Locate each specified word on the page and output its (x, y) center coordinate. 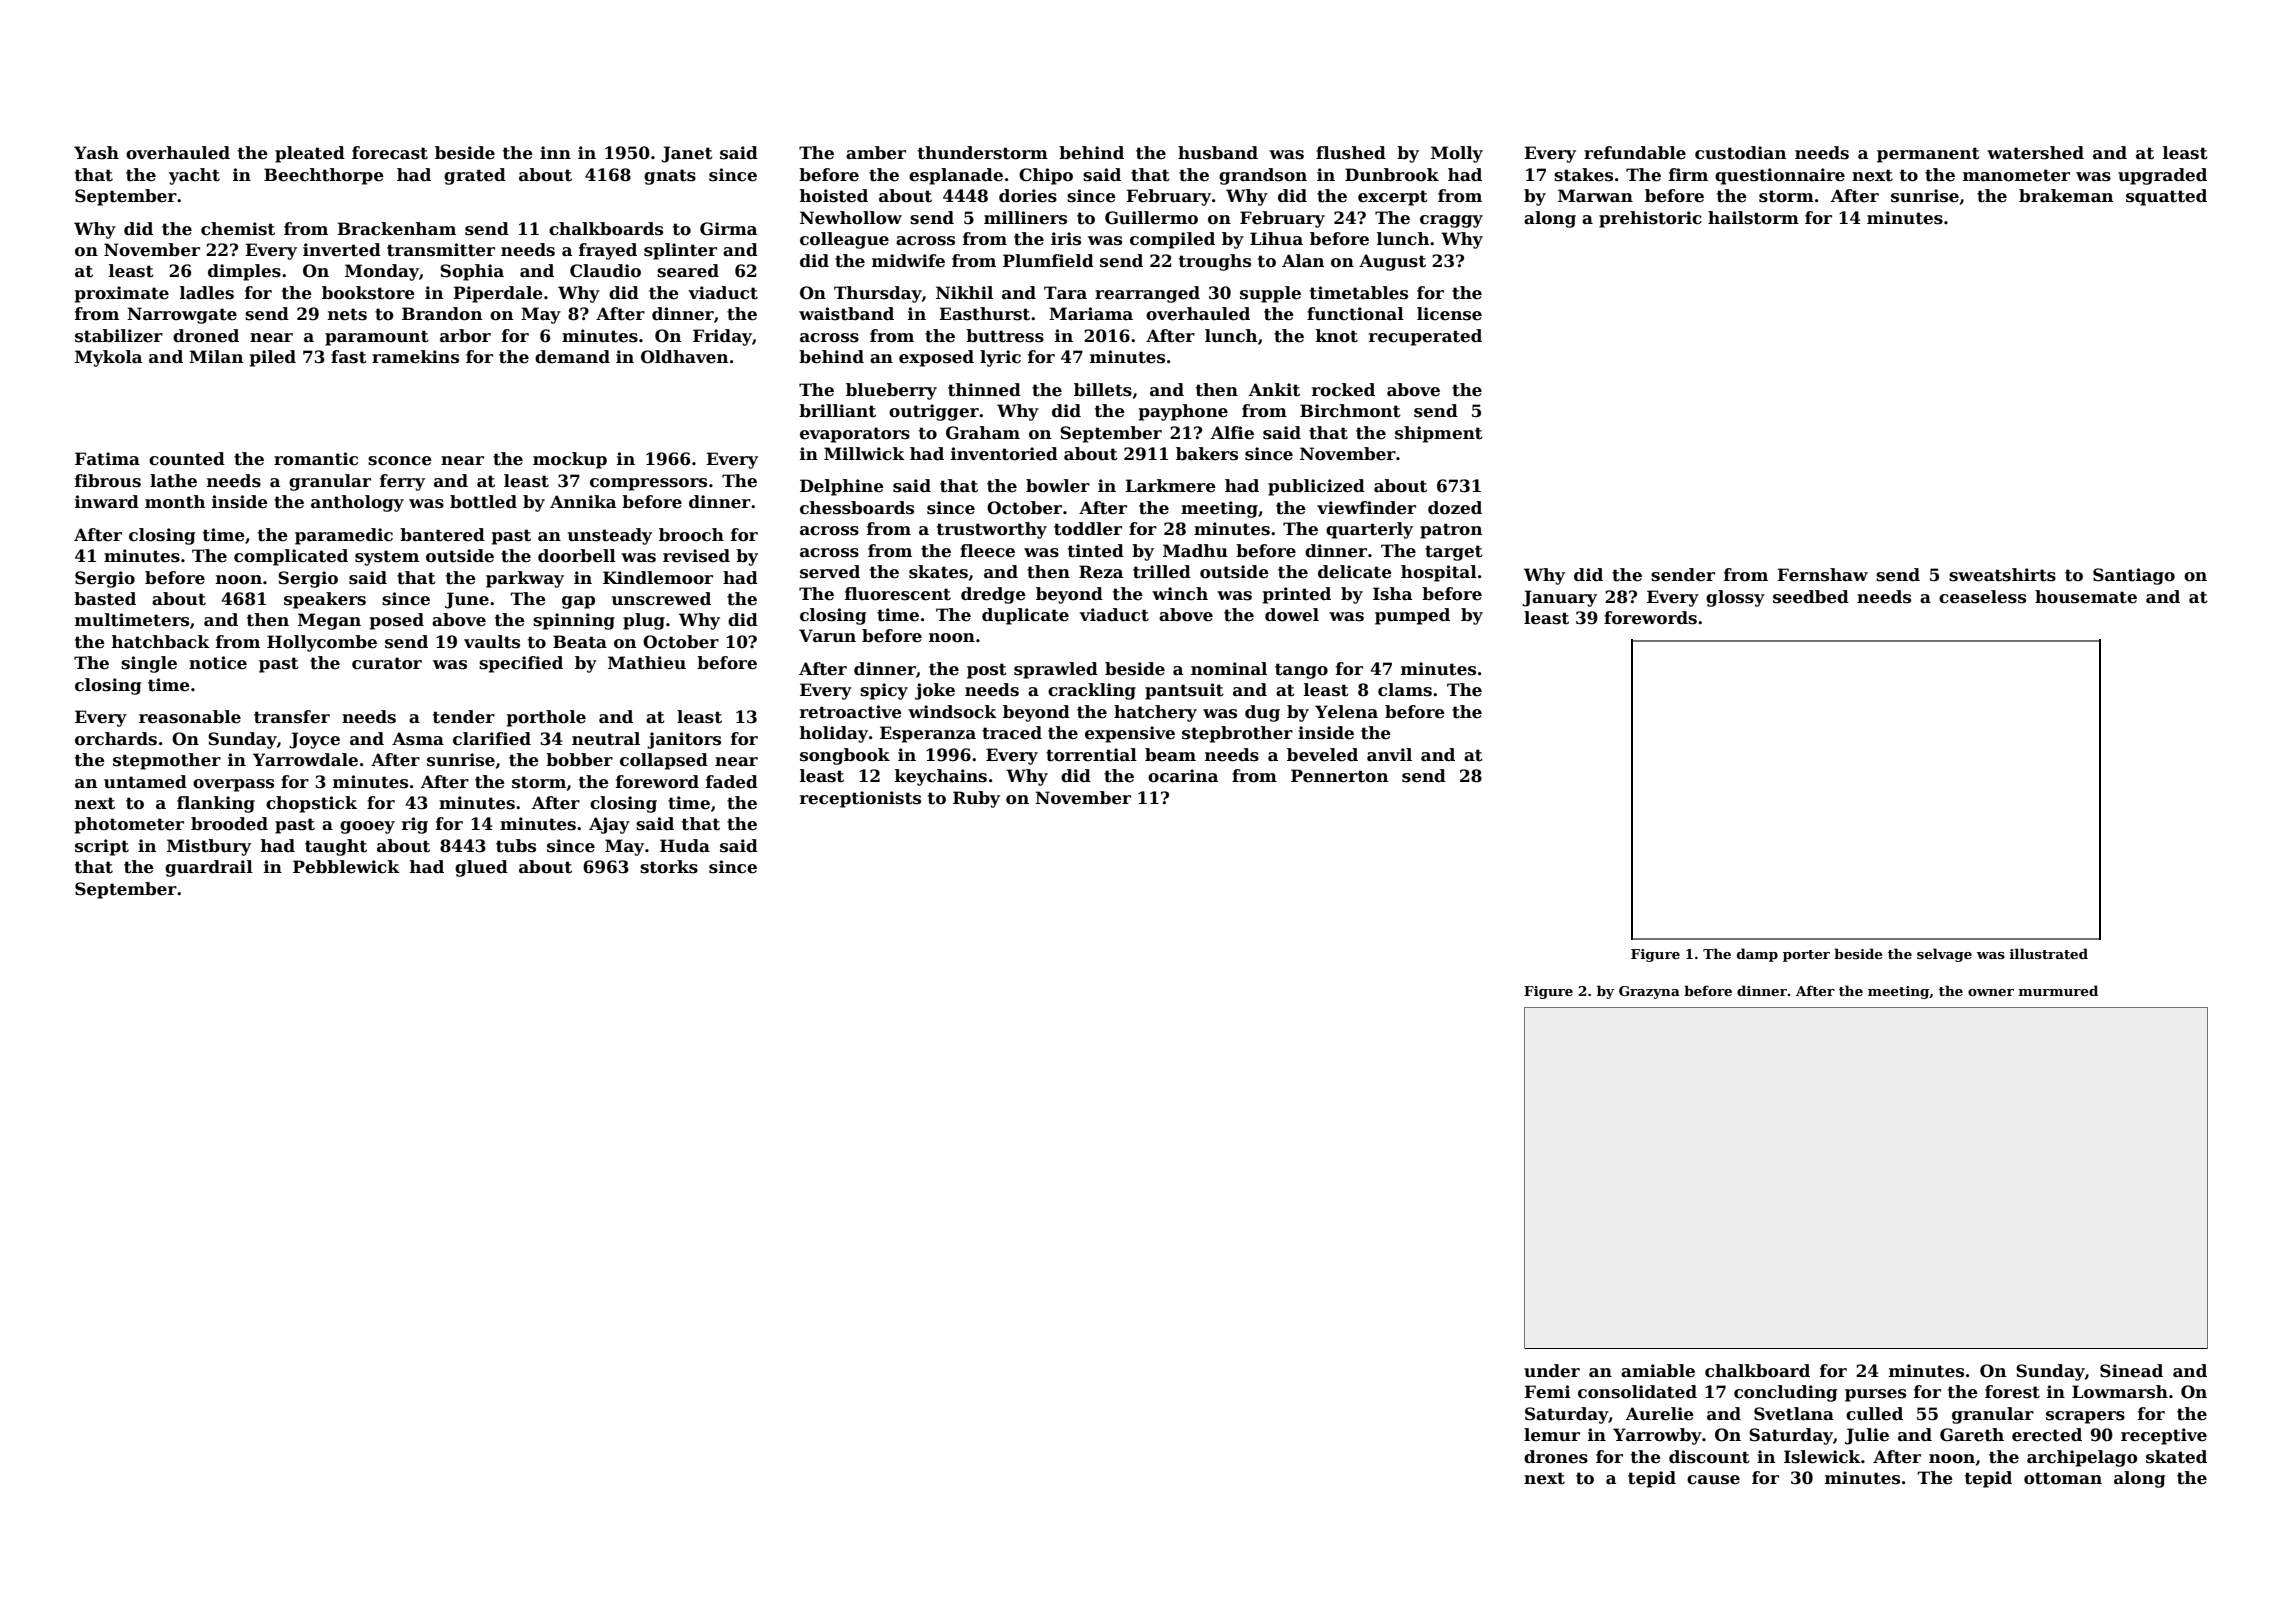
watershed (2035, 153)
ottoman (2063, 1478)
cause (1713, 1480)
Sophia (472, 272)
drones (1556, 1457)
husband (1218, 153)
